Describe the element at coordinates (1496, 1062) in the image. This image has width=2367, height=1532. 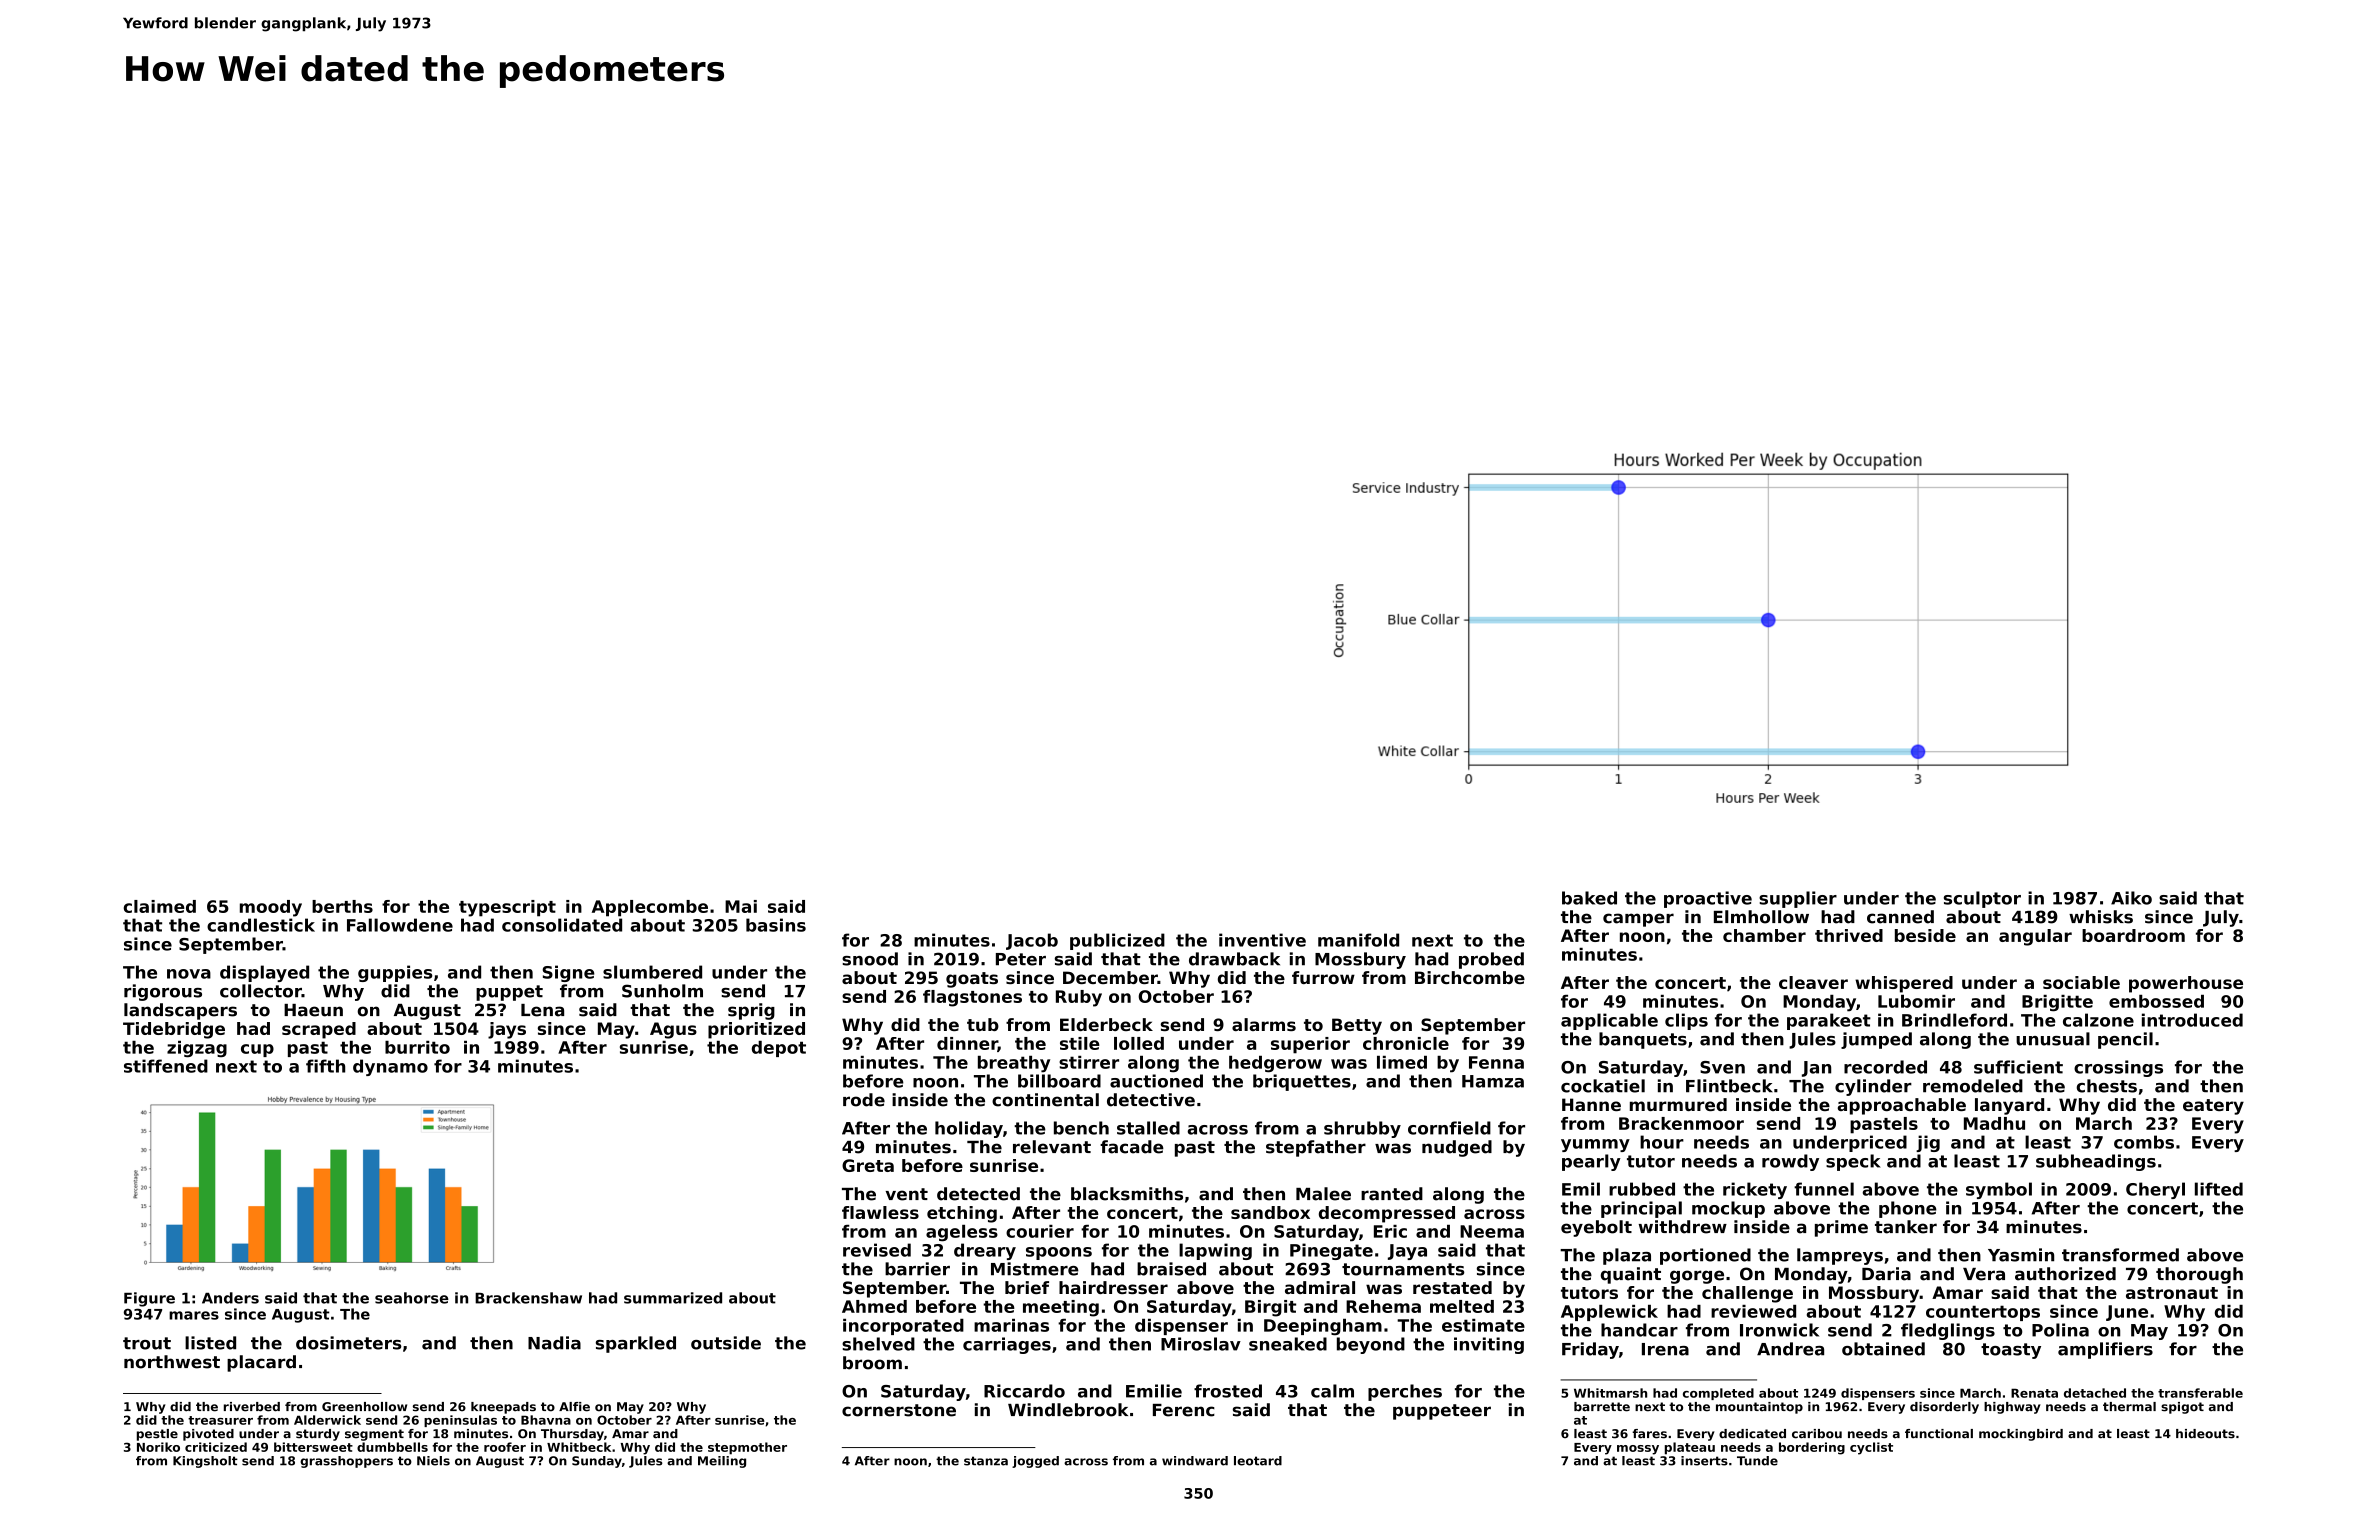
I see `Fenna` at that location.
